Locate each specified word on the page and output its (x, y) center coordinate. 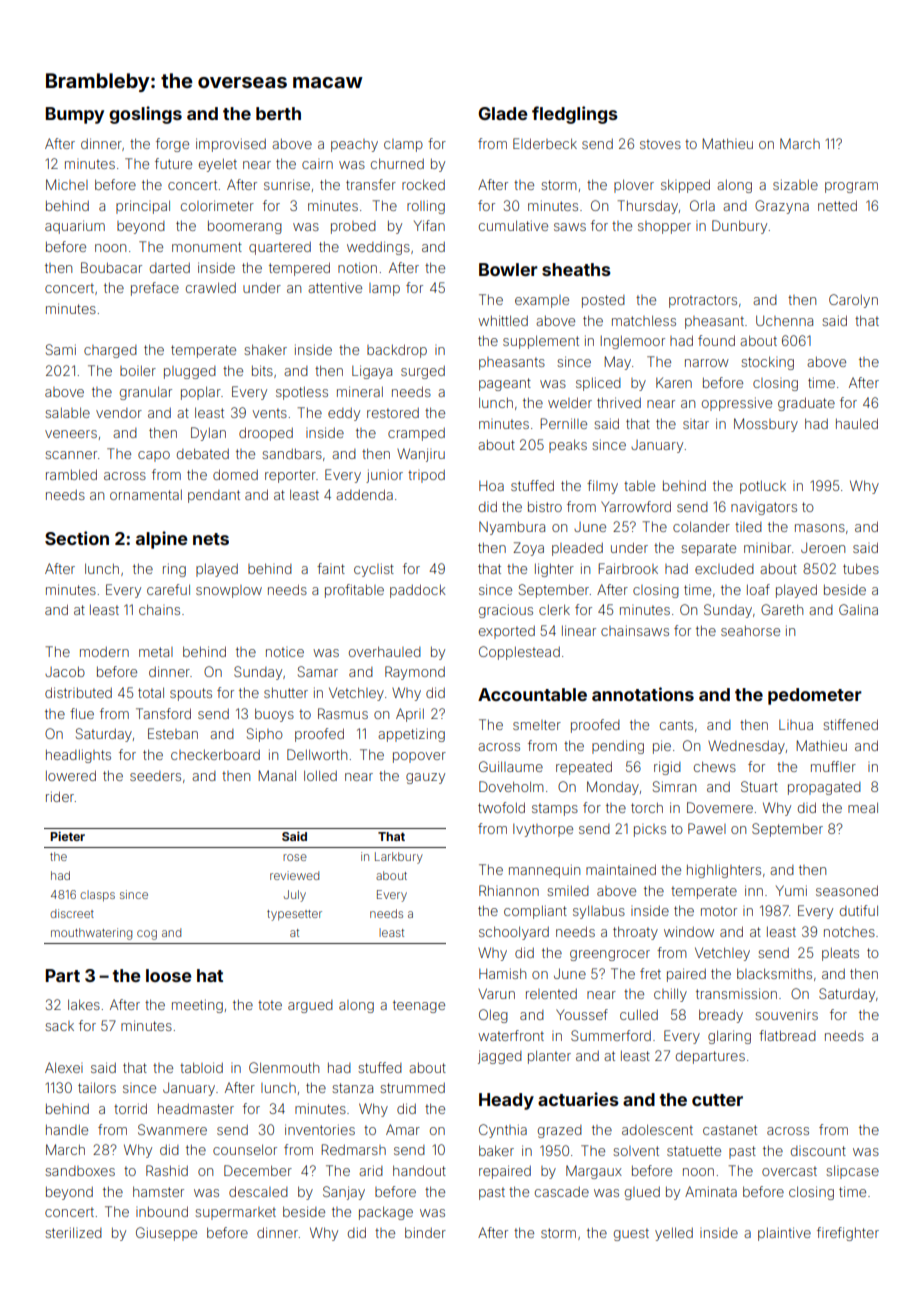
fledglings (575, 115)
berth (278, 113)
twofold (501, 807)
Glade (502, 113)
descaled (258, 1191)
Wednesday (746, 747)
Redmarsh (353, 1149)
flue (82, 713)
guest (631, 1234)
